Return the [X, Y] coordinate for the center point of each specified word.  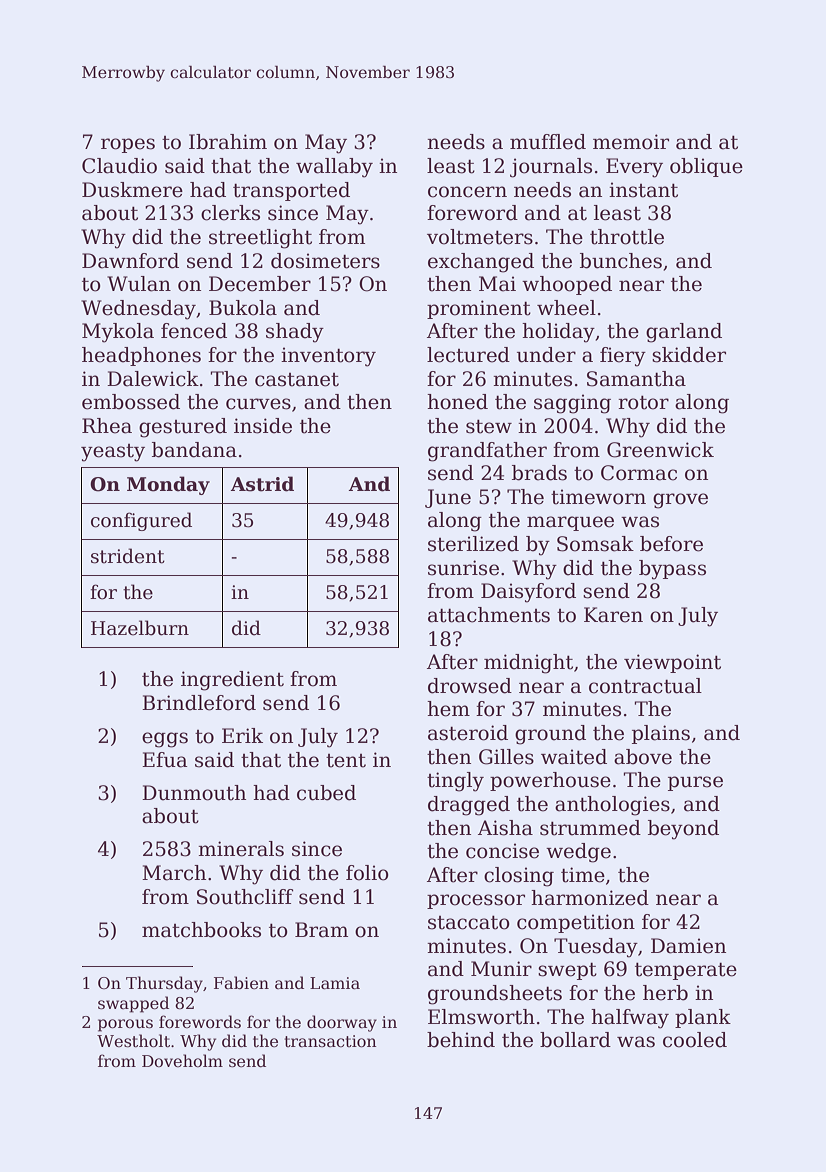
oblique [706, 167]
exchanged [481, 263]
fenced [194, 331]
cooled [695, 1040]
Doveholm [182, 1060]
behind [461, 1040]
